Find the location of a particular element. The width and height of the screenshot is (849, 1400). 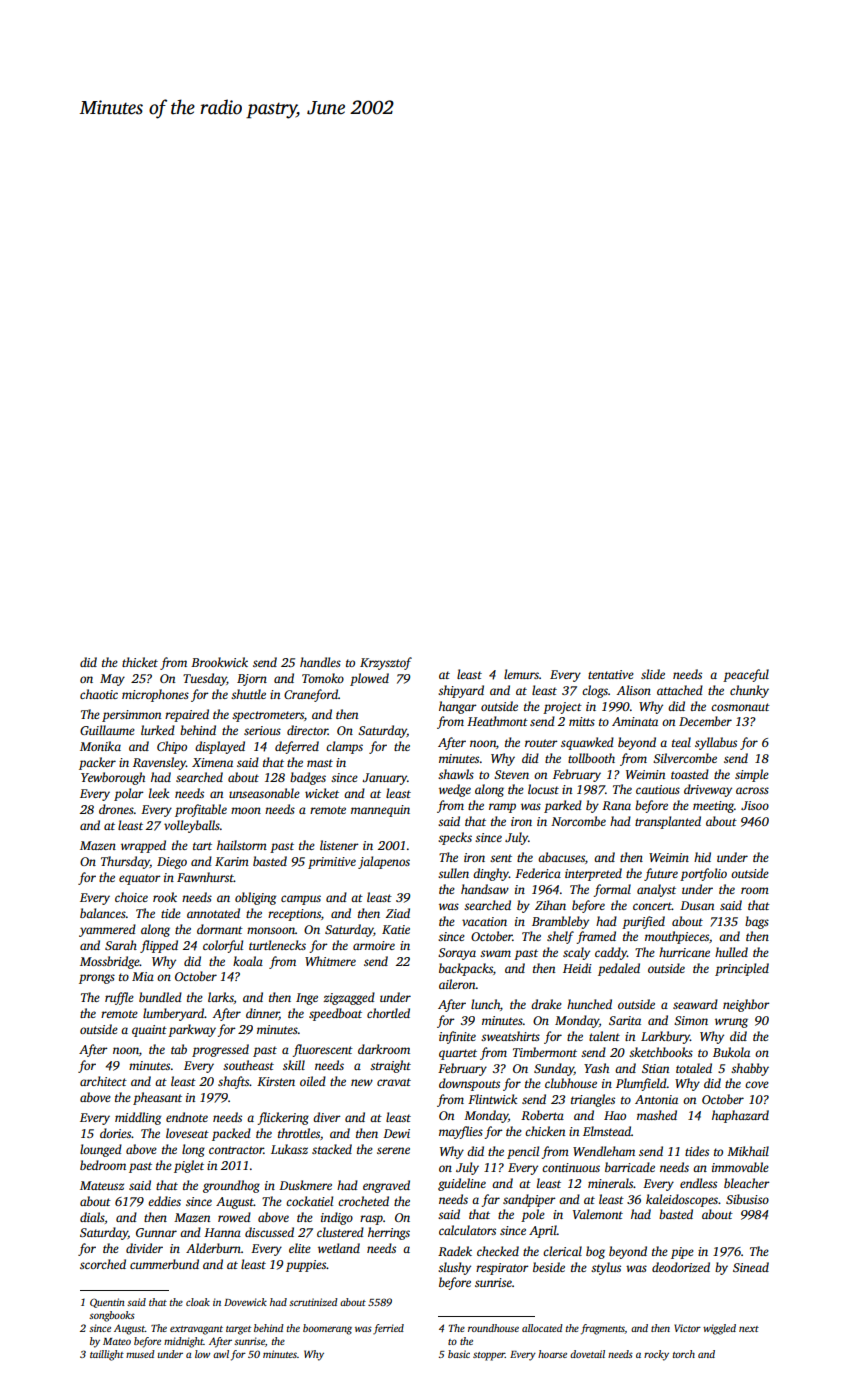

slide is located at coordinates (653, 674).
